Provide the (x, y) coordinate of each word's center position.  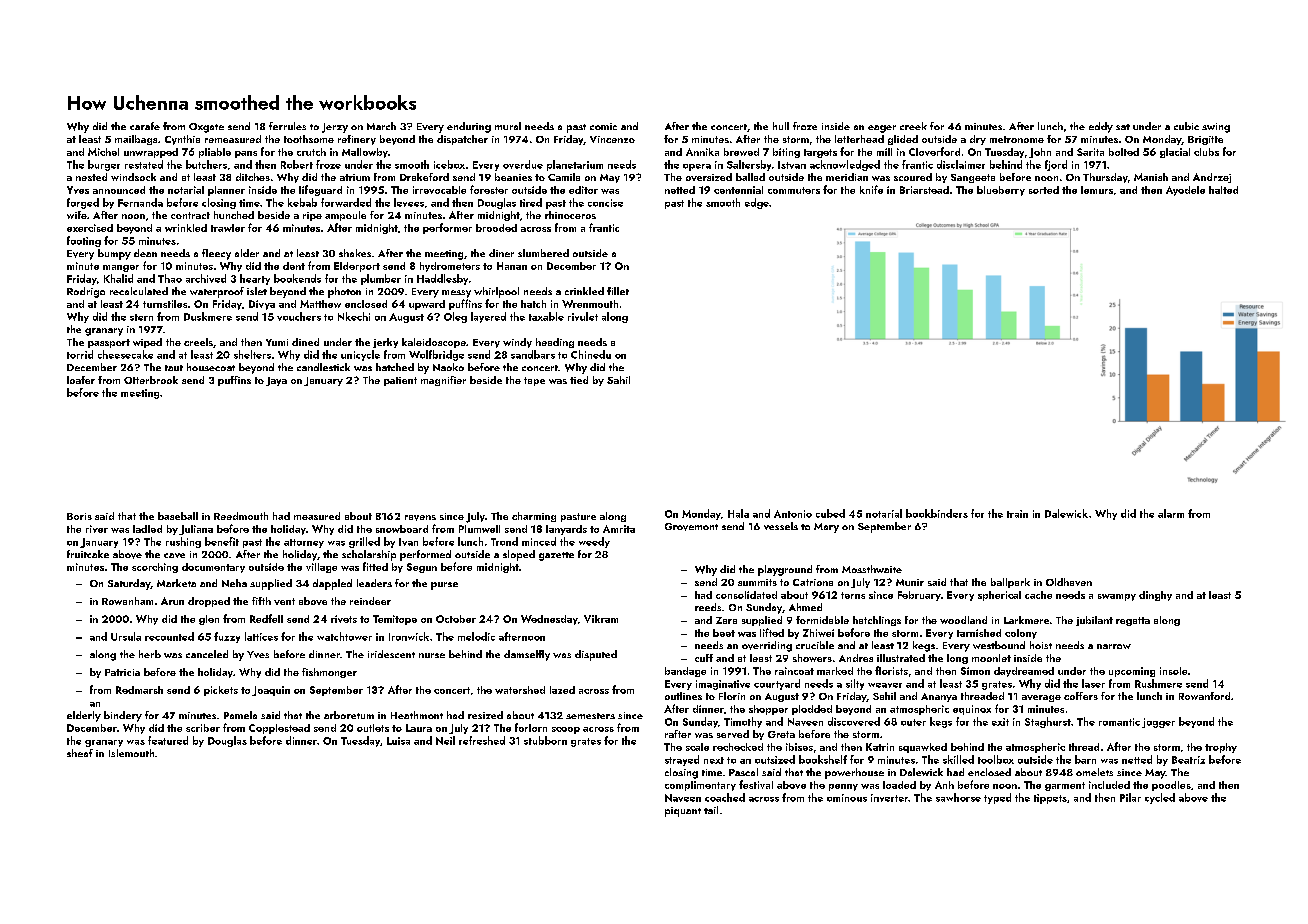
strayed (682, 760)
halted (1223, 190)
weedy (594, 542)
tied (579, 380)
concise (605, 203)
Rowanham (127, 601)
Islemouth (131, 753)
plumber (381, 279)
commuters (794, 190)
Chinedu (591, 354)
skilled (958, 759)
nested (91, 177)
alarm (1171, 513)
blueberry (1001, 191)
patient (400, 381)
